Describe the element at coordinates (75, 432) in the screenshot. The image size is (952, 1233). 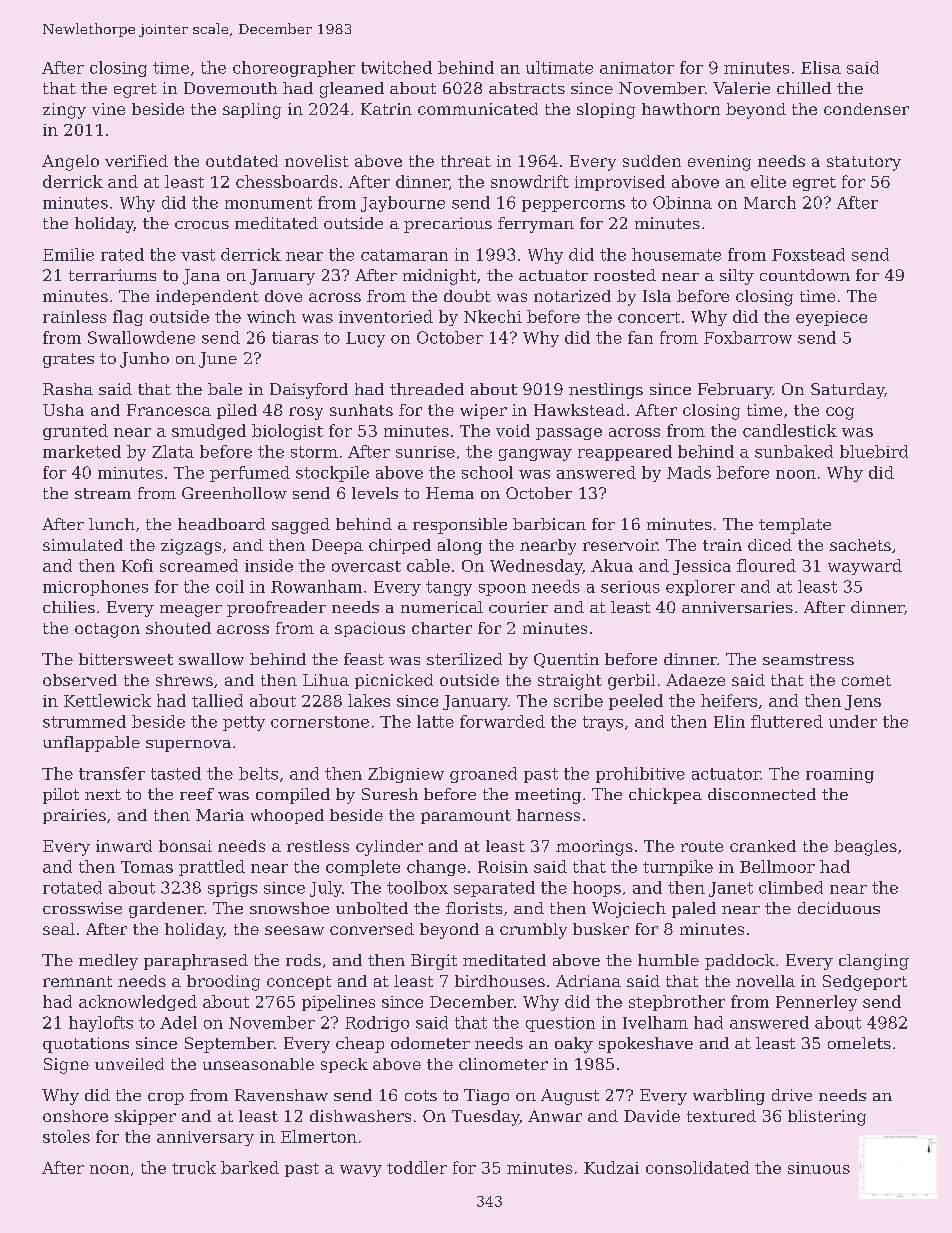
I see `grunted` at that location.
